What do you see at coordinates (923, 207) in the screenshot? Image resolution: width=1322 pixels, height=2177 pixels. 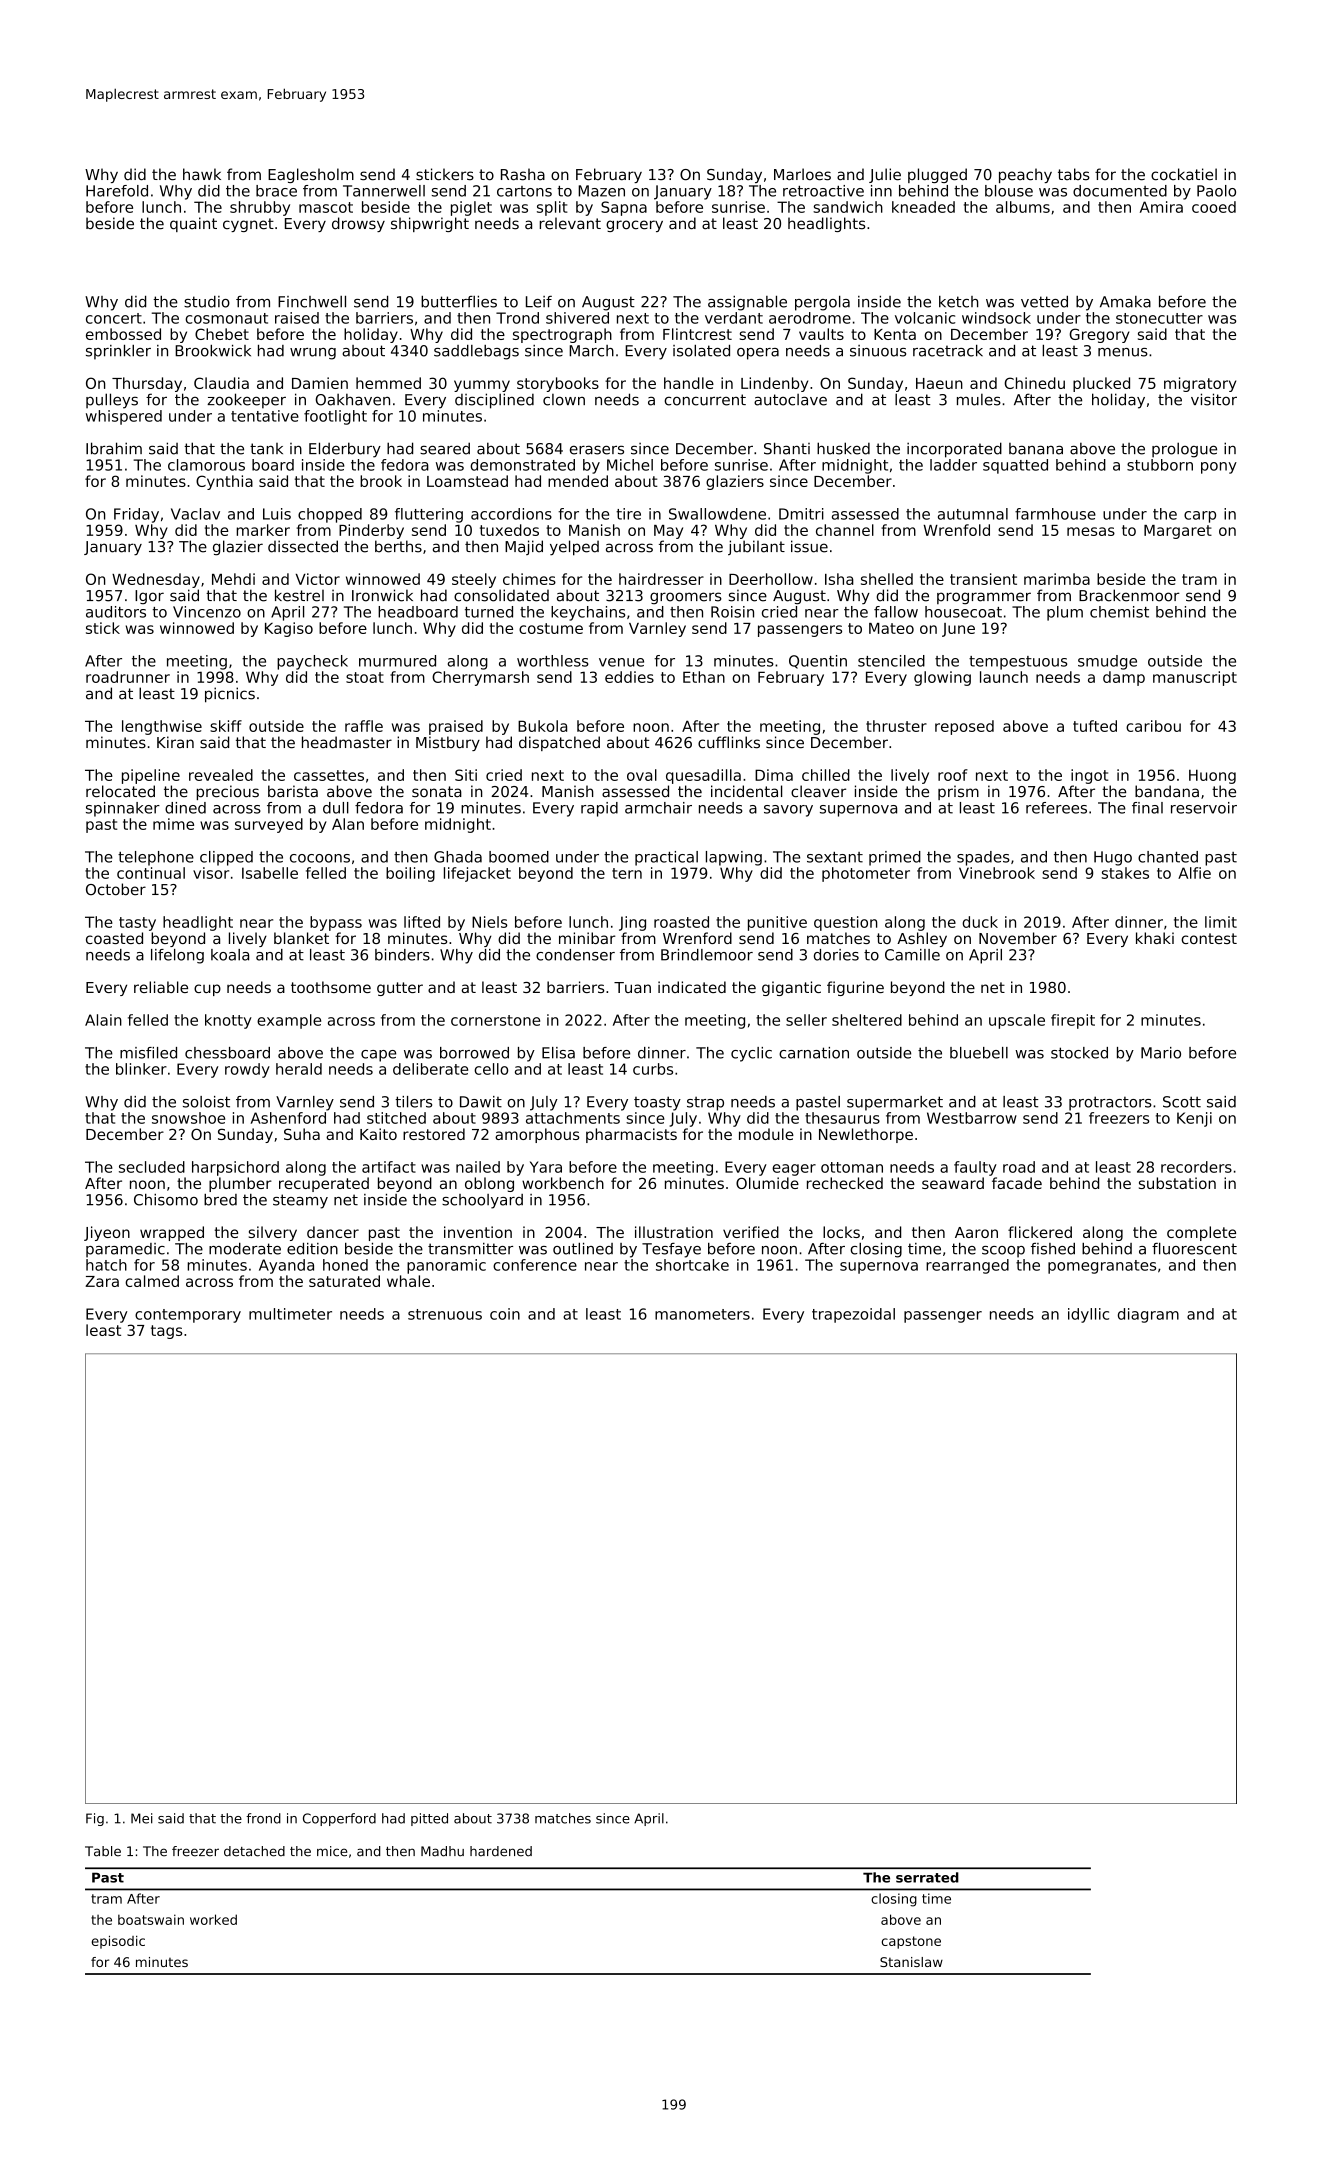 I see `kneaded` at bounding box center [923, 207].
